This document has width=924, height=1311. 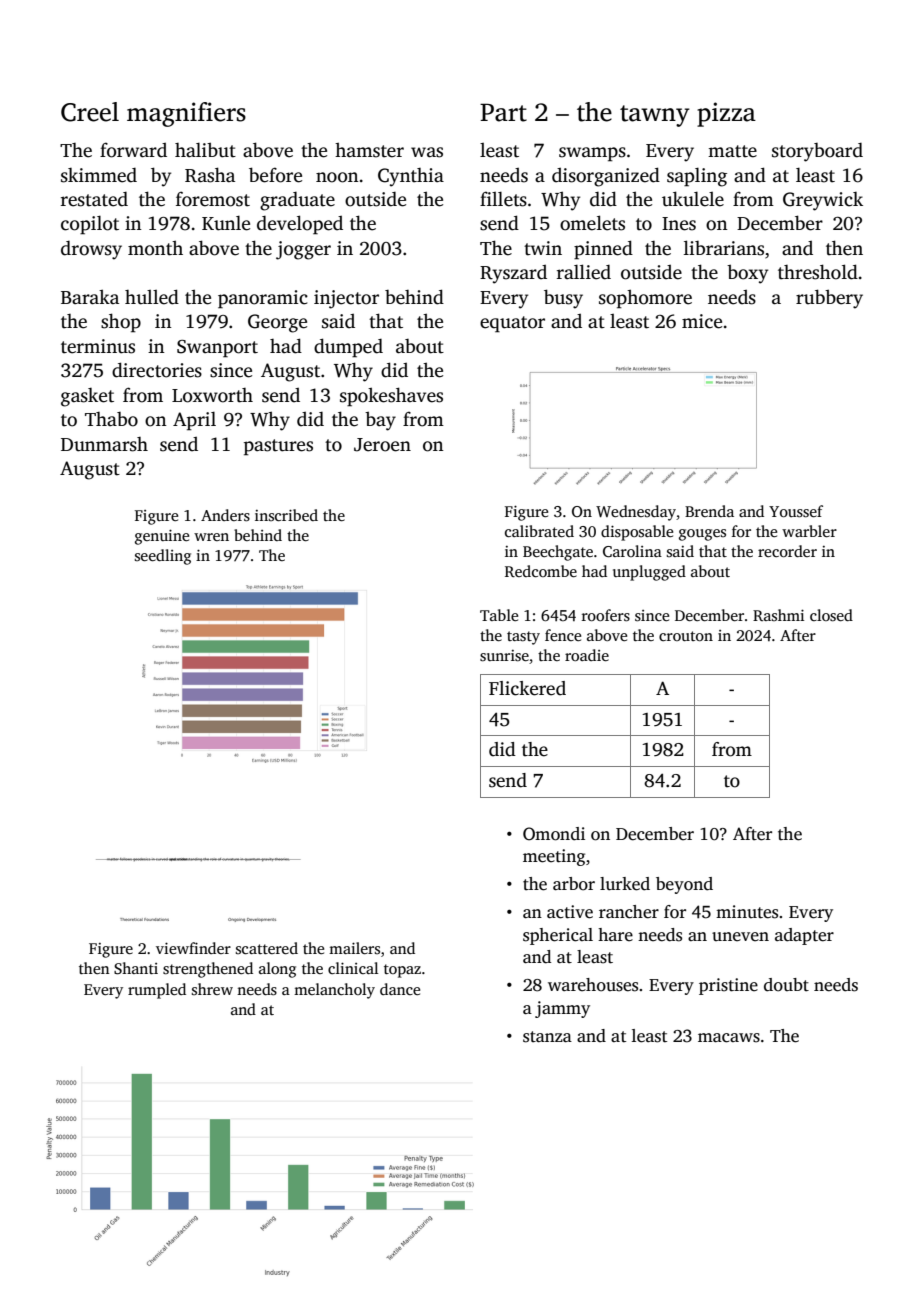 What do you see at coordinates (348, 348) in the document?
I see `dumped` at bounding box center [348, 348].
